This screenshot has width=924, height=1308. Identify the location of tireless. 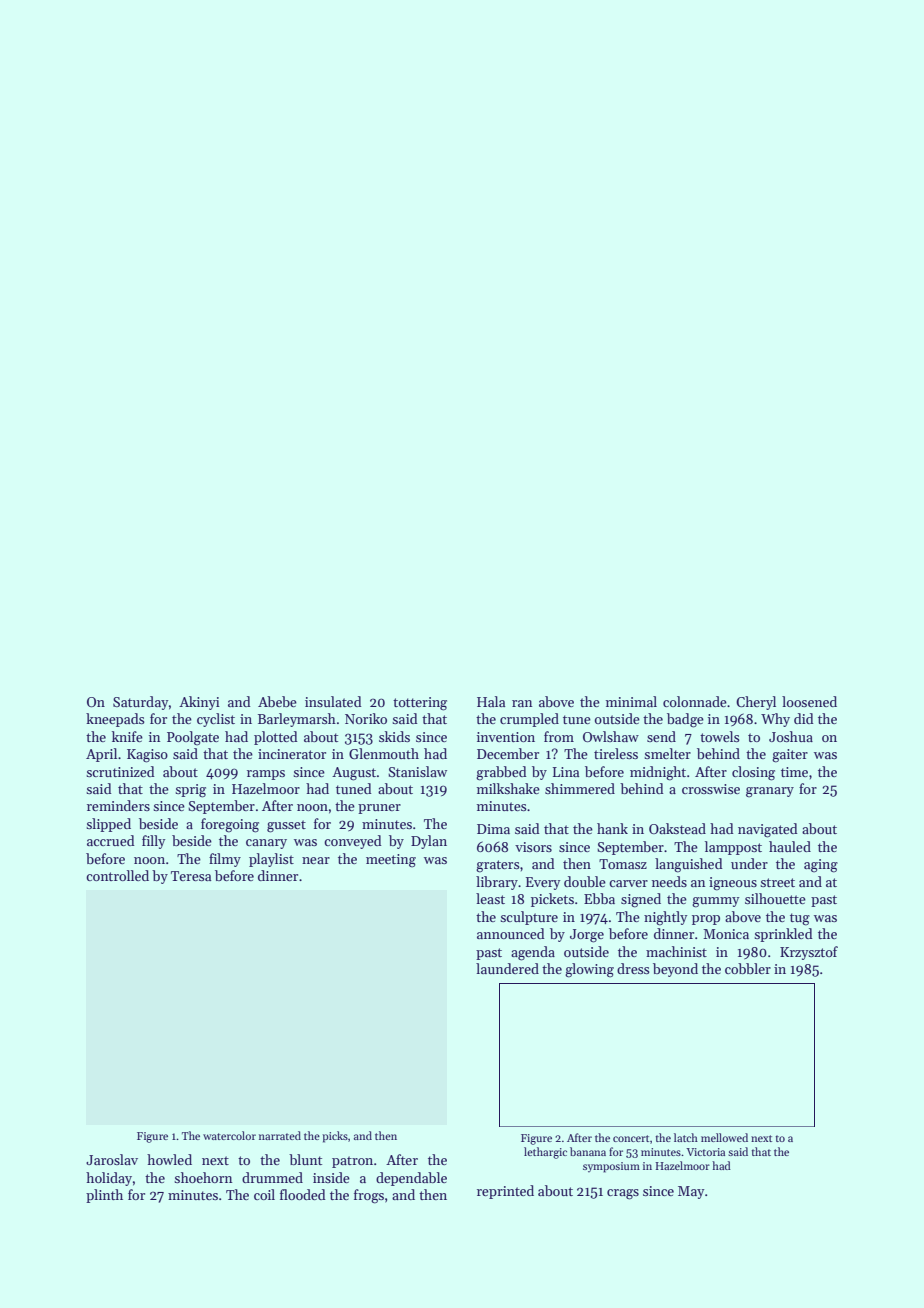
(616, 753).
